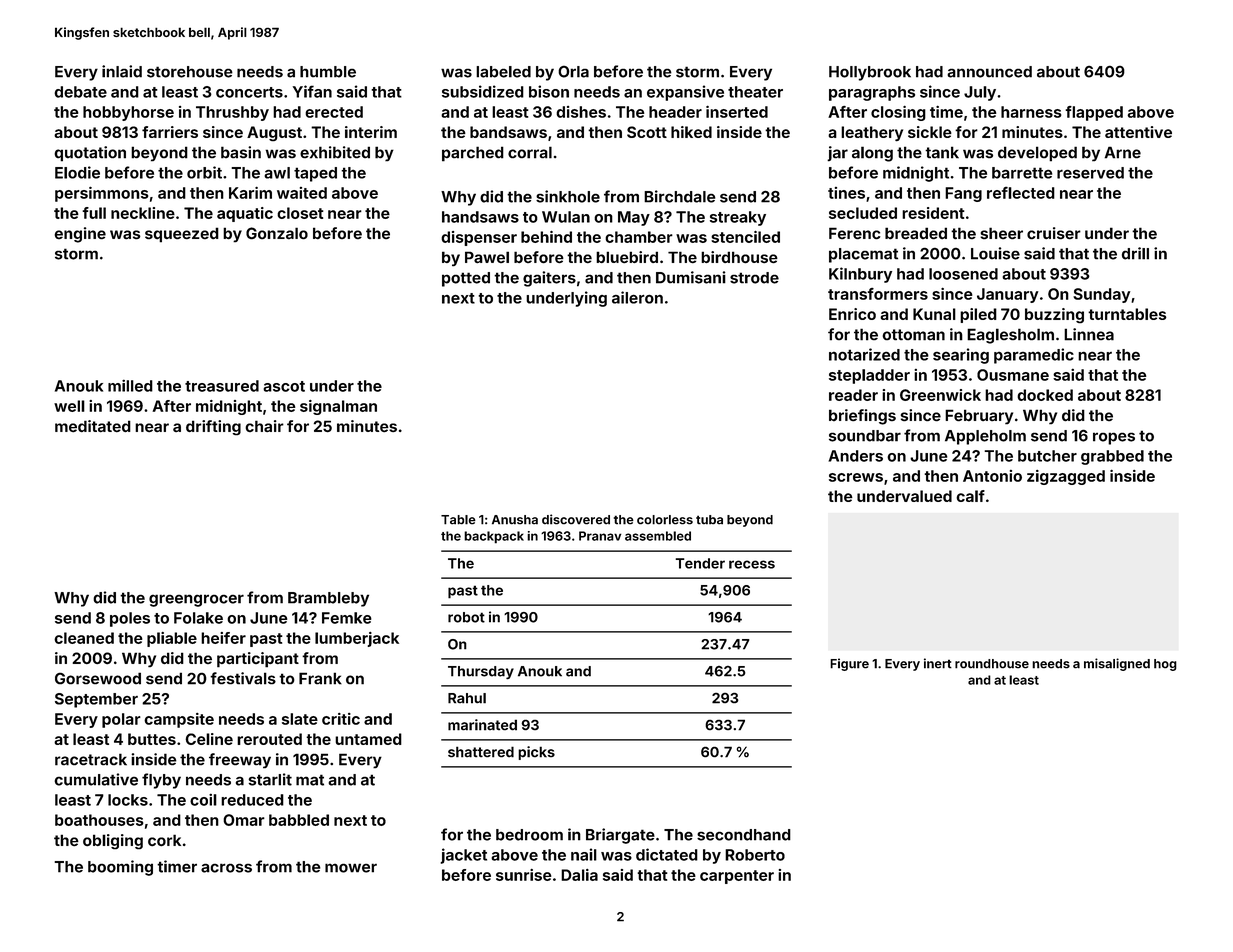  I want to click on mower, so click(351, 868).
